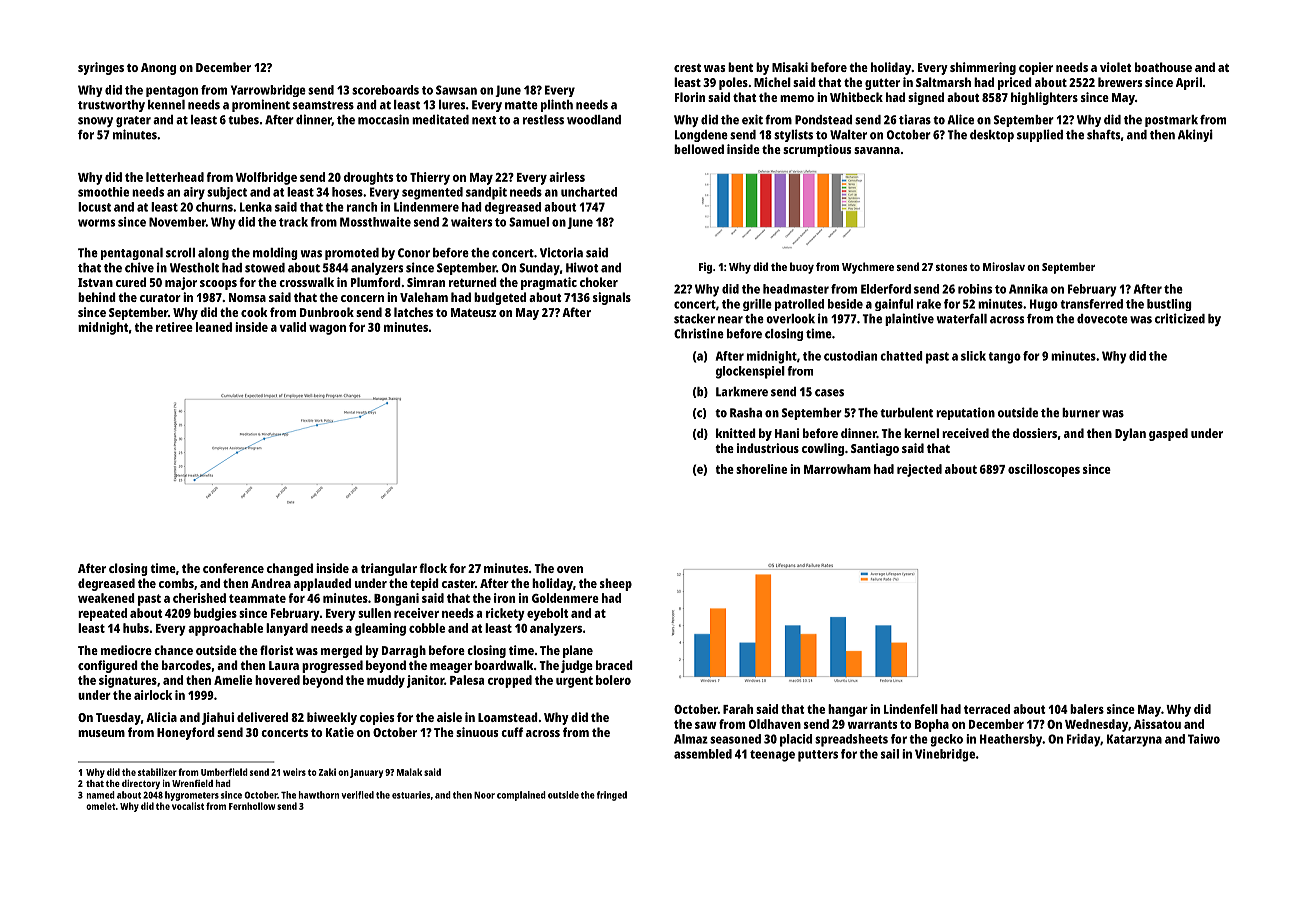  What do you see at coordinates (158, 69) in the screenshot?
I see `Anong` at bounding box center [158, 69].
